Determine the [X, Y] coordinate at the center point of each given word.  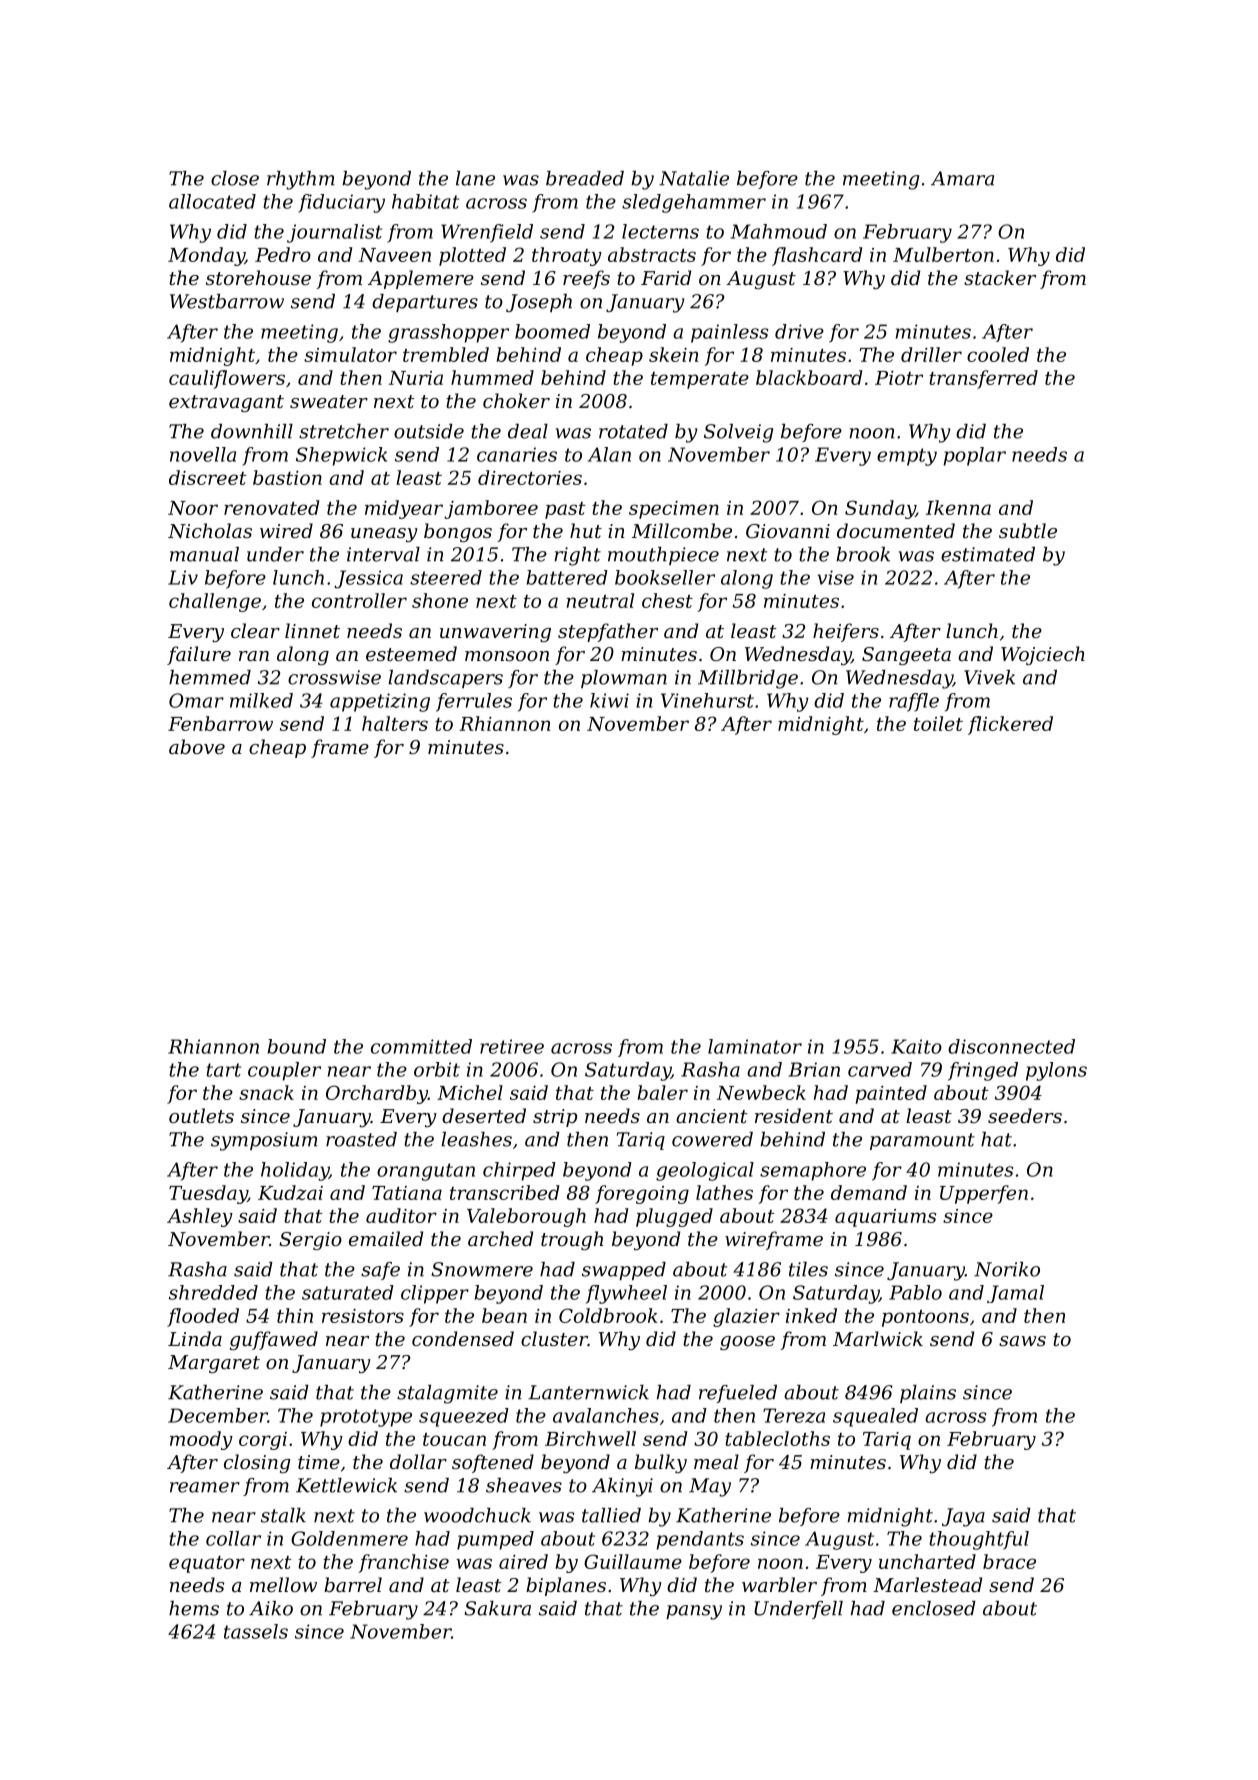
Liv [183, 577]
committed [421, 1046]
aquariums [885, 1218]
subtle [1028, 530]
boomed [552, 331]
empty [907, 457]
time [319, 1462]
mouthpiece [663, 556]
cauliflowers [227, 379]
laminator [755, 1046]
